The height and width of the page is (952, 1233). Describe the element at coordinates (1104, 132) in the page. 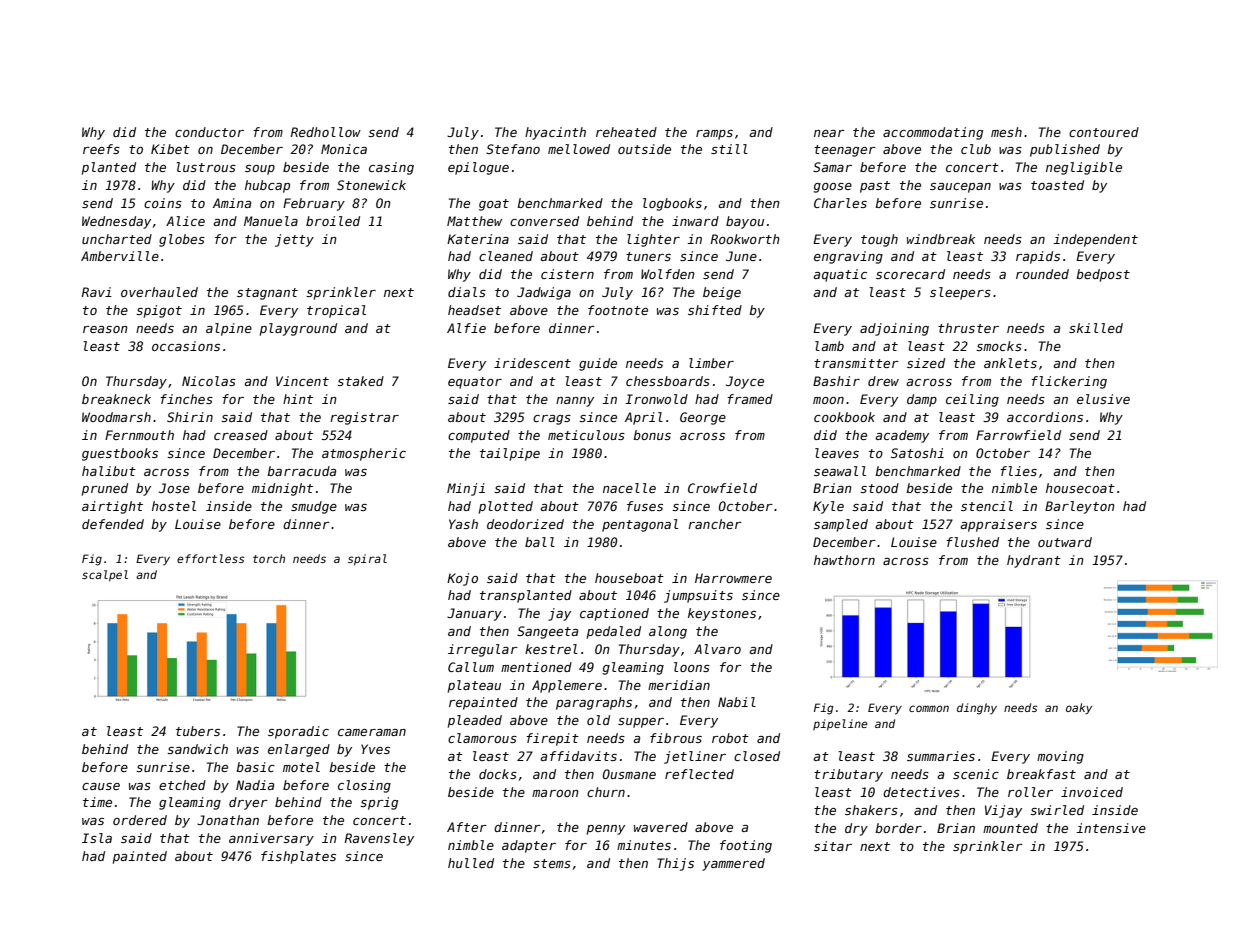

I see `contoured` at that location.
